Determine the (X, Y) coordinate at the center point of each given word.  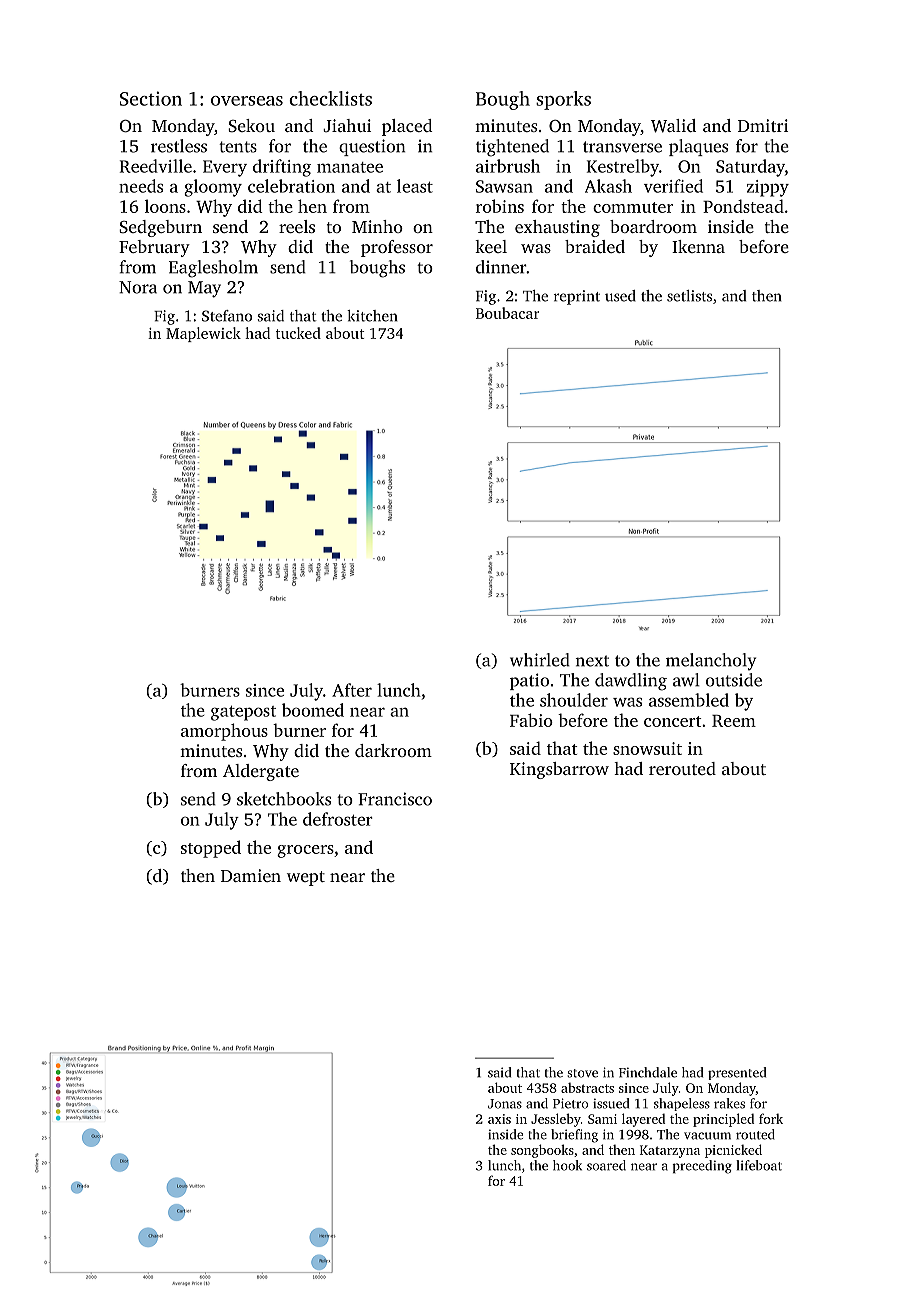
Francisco (395, 799)
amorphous (224, 732)
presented (737, 1073)
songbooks (542, 1151)
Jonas (505, 1104)
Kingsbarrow (559, 770)
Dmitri (763, 125)
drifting (282, 168)
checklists (330, 98)
